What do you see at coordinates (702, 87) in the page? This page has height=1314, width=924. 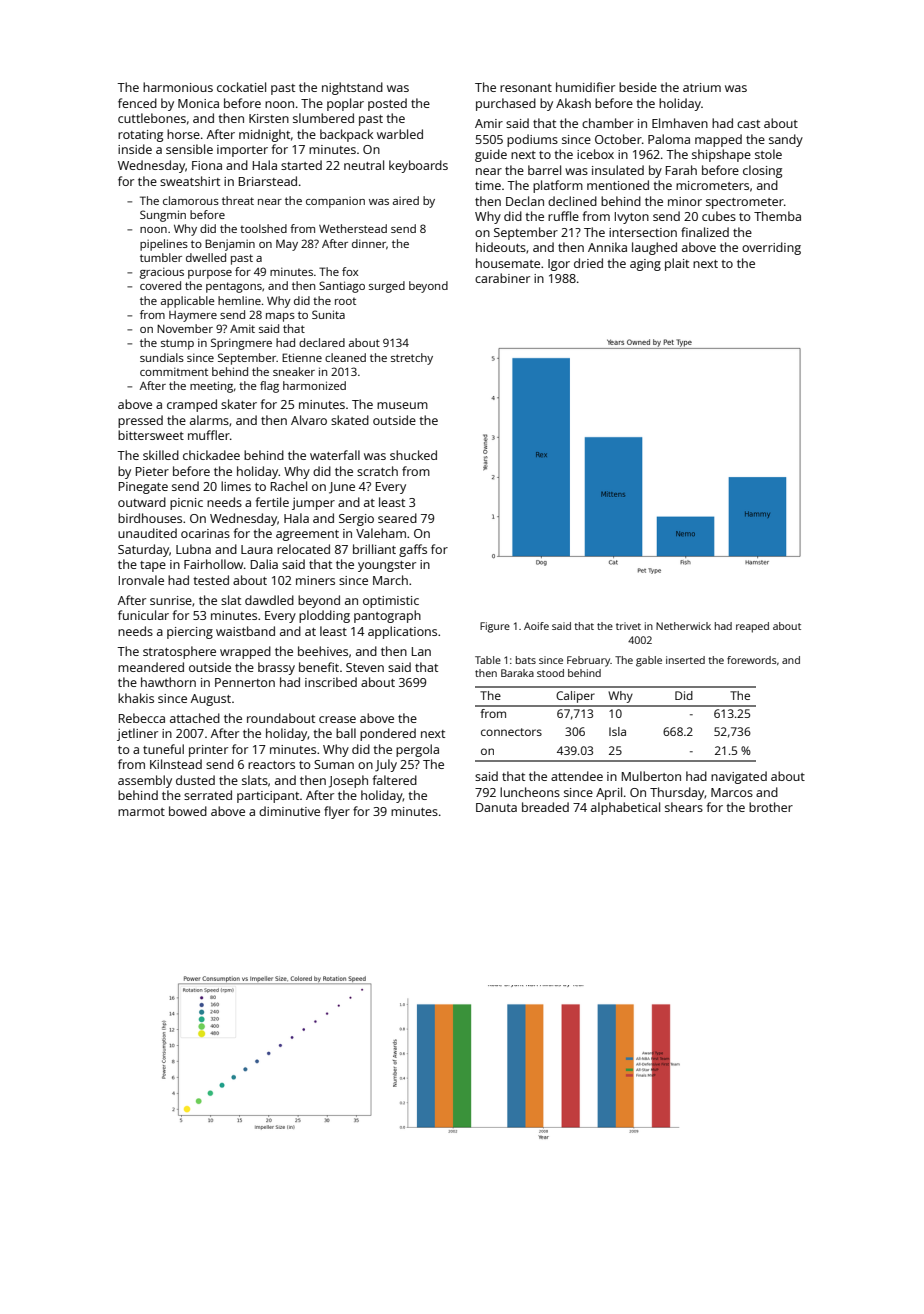 I see `atrium` at bounding box center [702, 87].
